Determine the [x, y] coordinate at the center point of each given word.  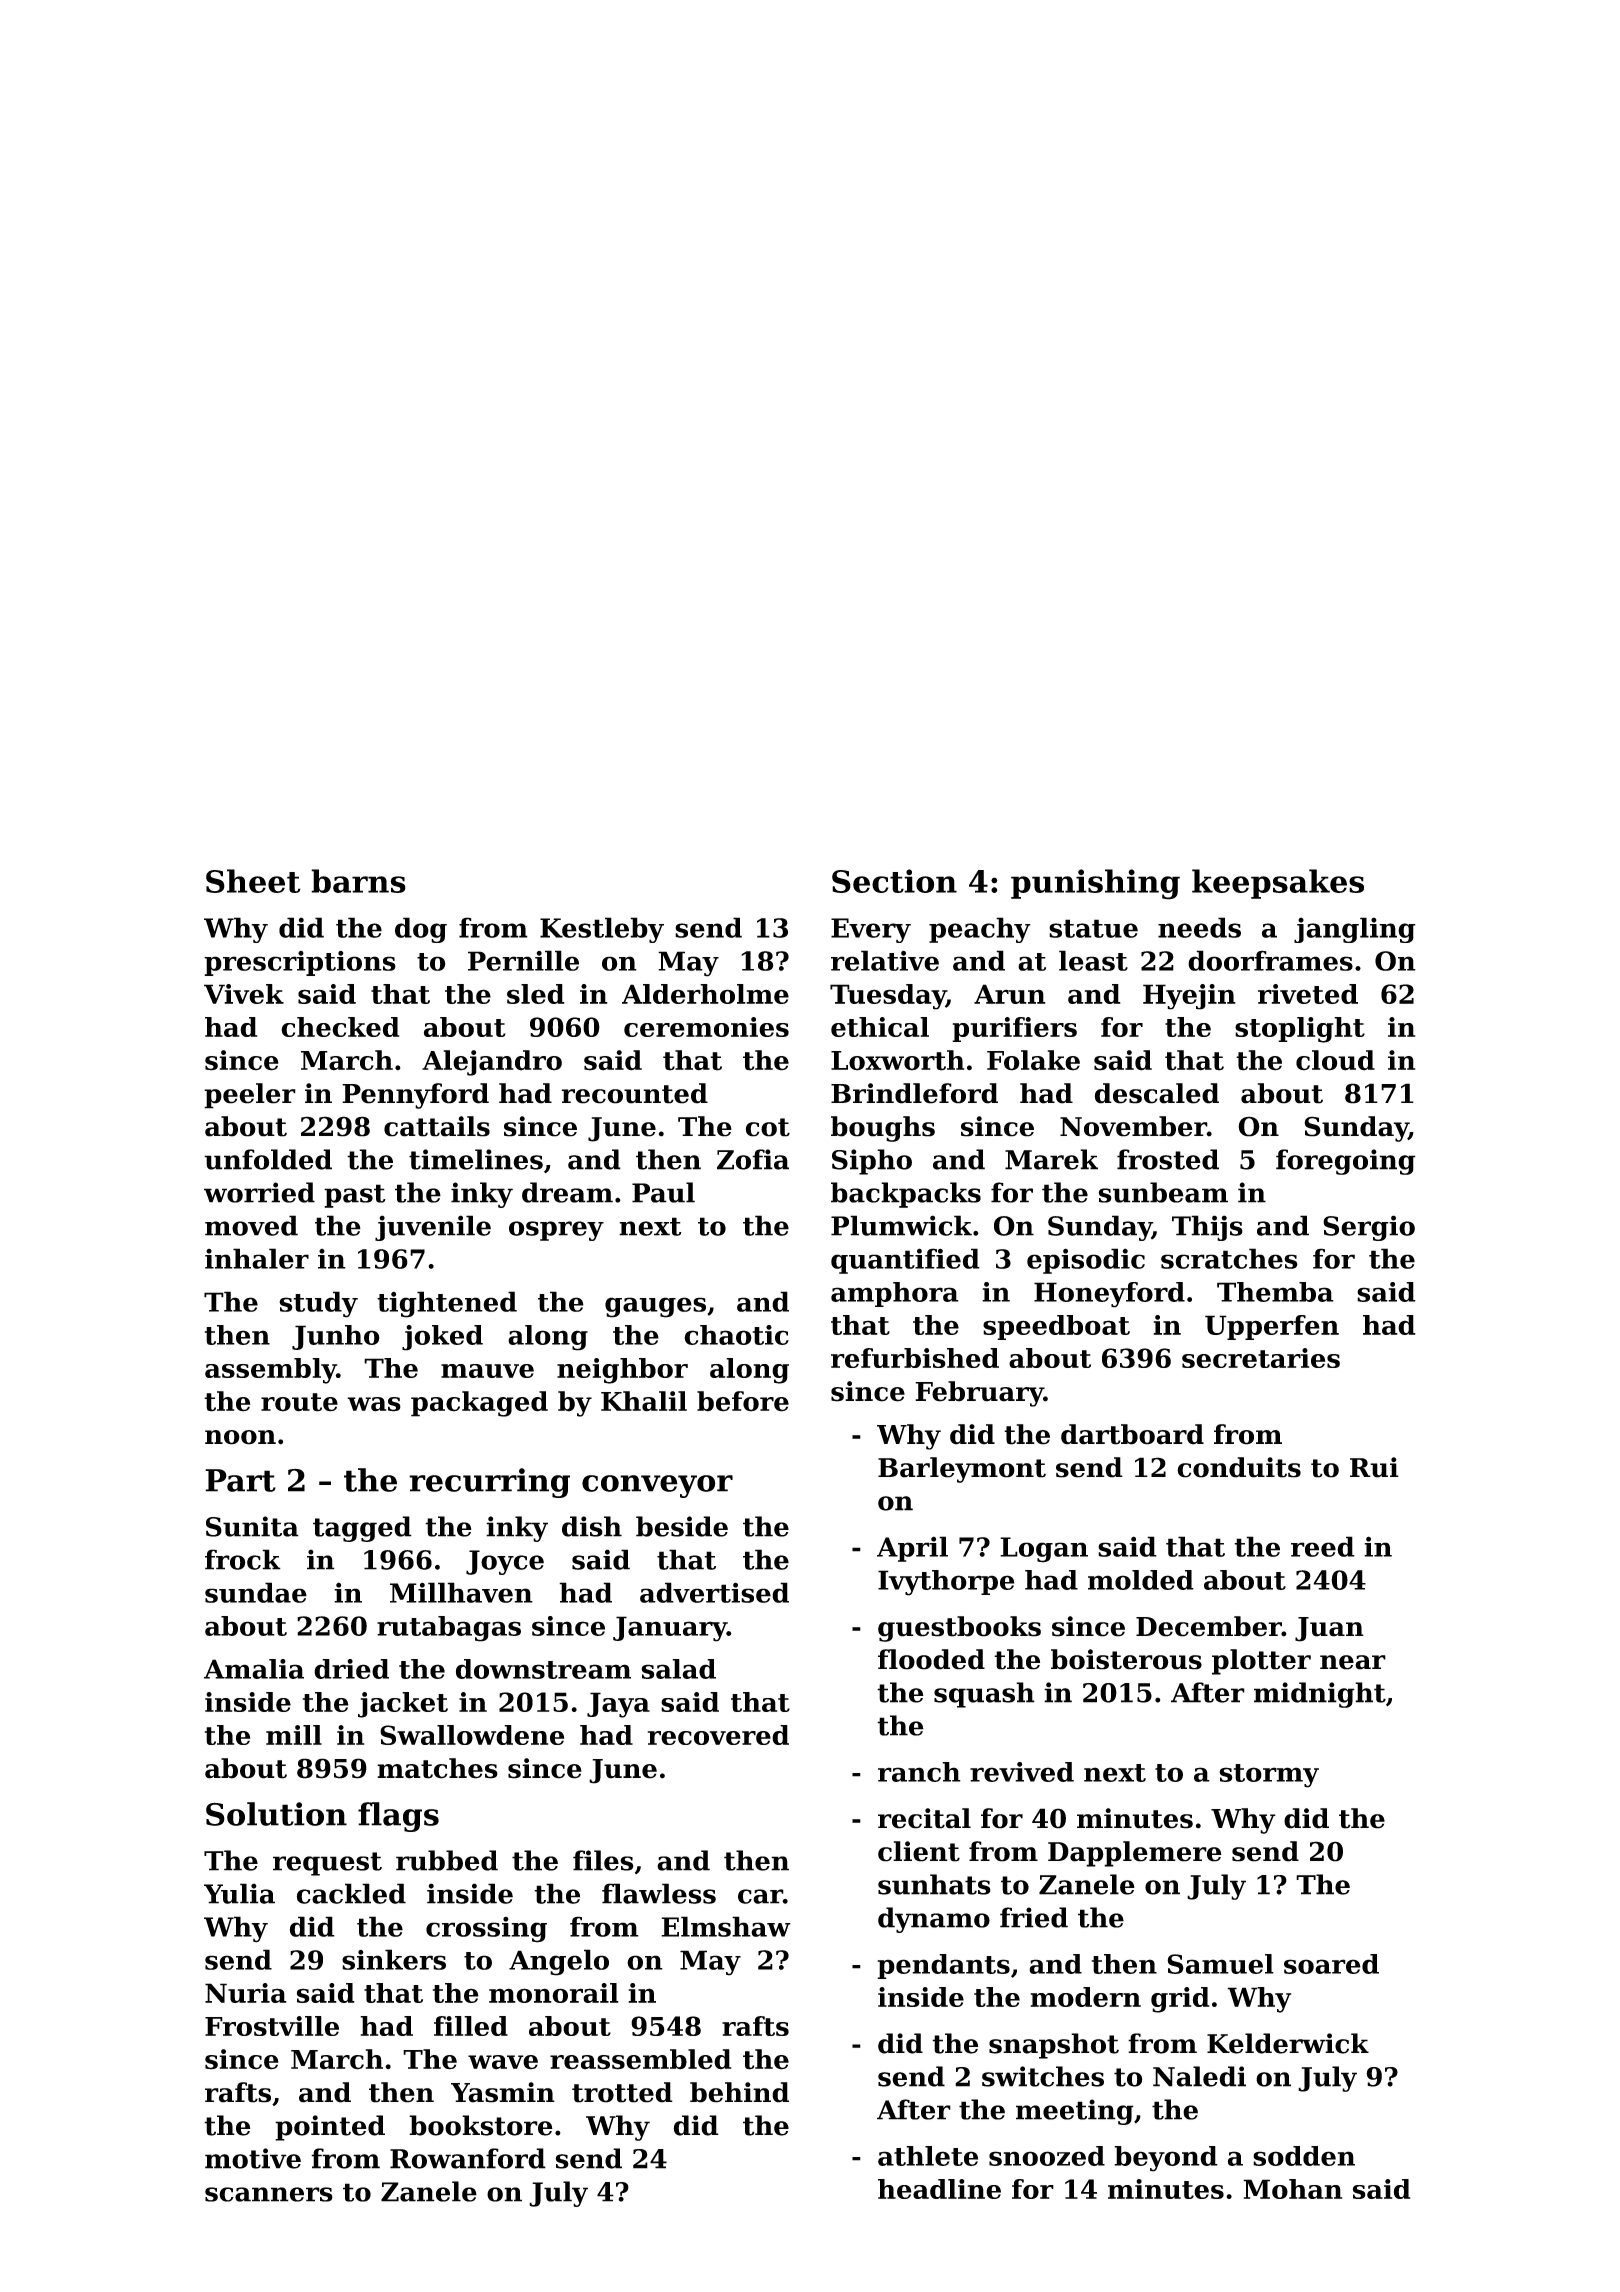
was [374, 1404]
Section [894, 881]
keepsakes [1278, 884]
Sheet [253, 881]
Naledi [1199, 2076]
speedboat [1056, 1327]
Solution [276, 1814]
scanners [269, 2194]
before [743, 1401]
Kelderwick [1288, 2043]
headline [939, 2189]
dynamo [934, 1920]
